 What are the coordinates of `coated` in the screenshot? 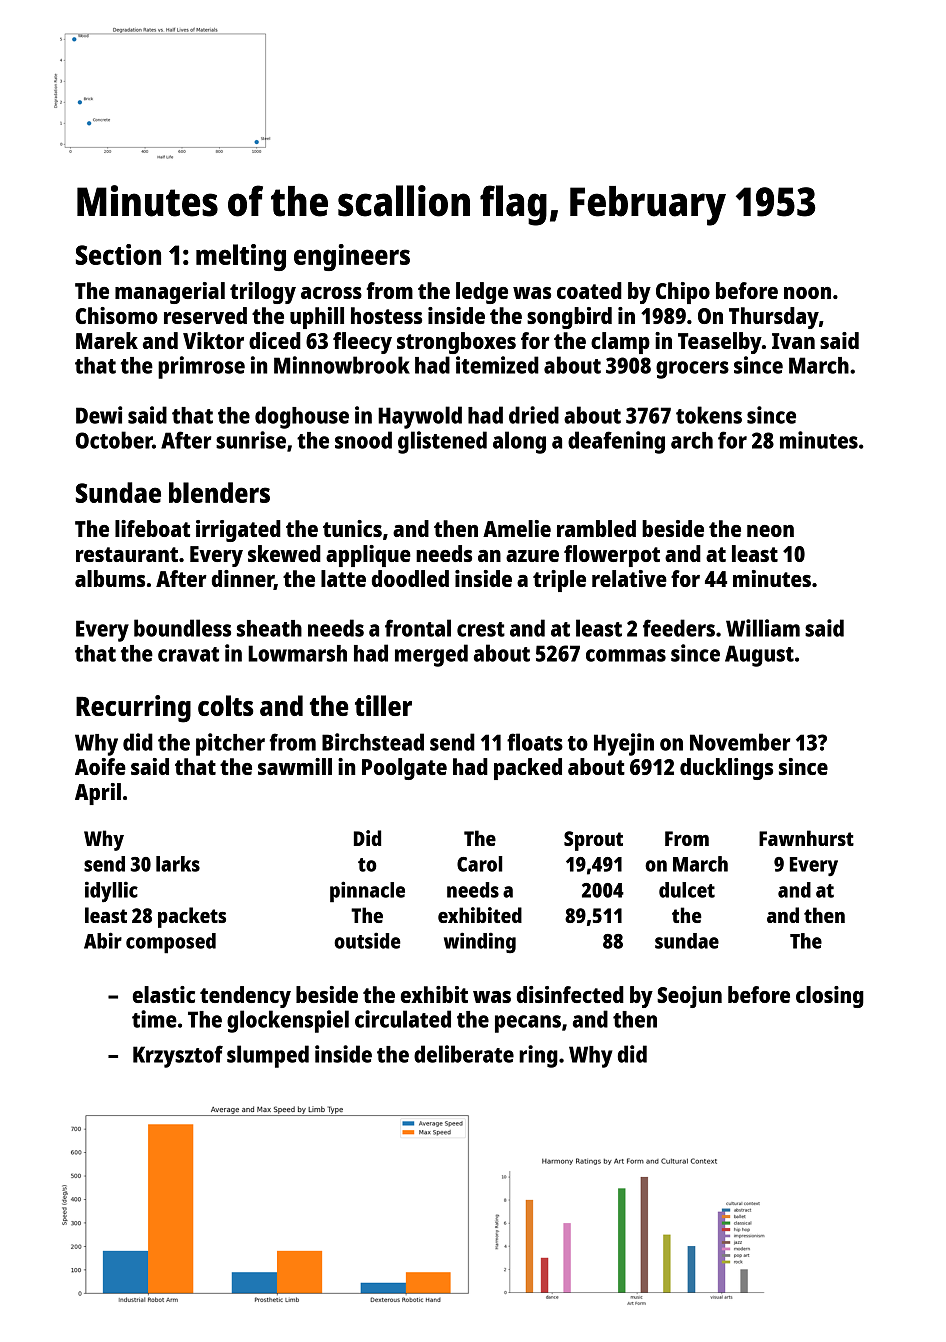 It's located at (589, 290).
